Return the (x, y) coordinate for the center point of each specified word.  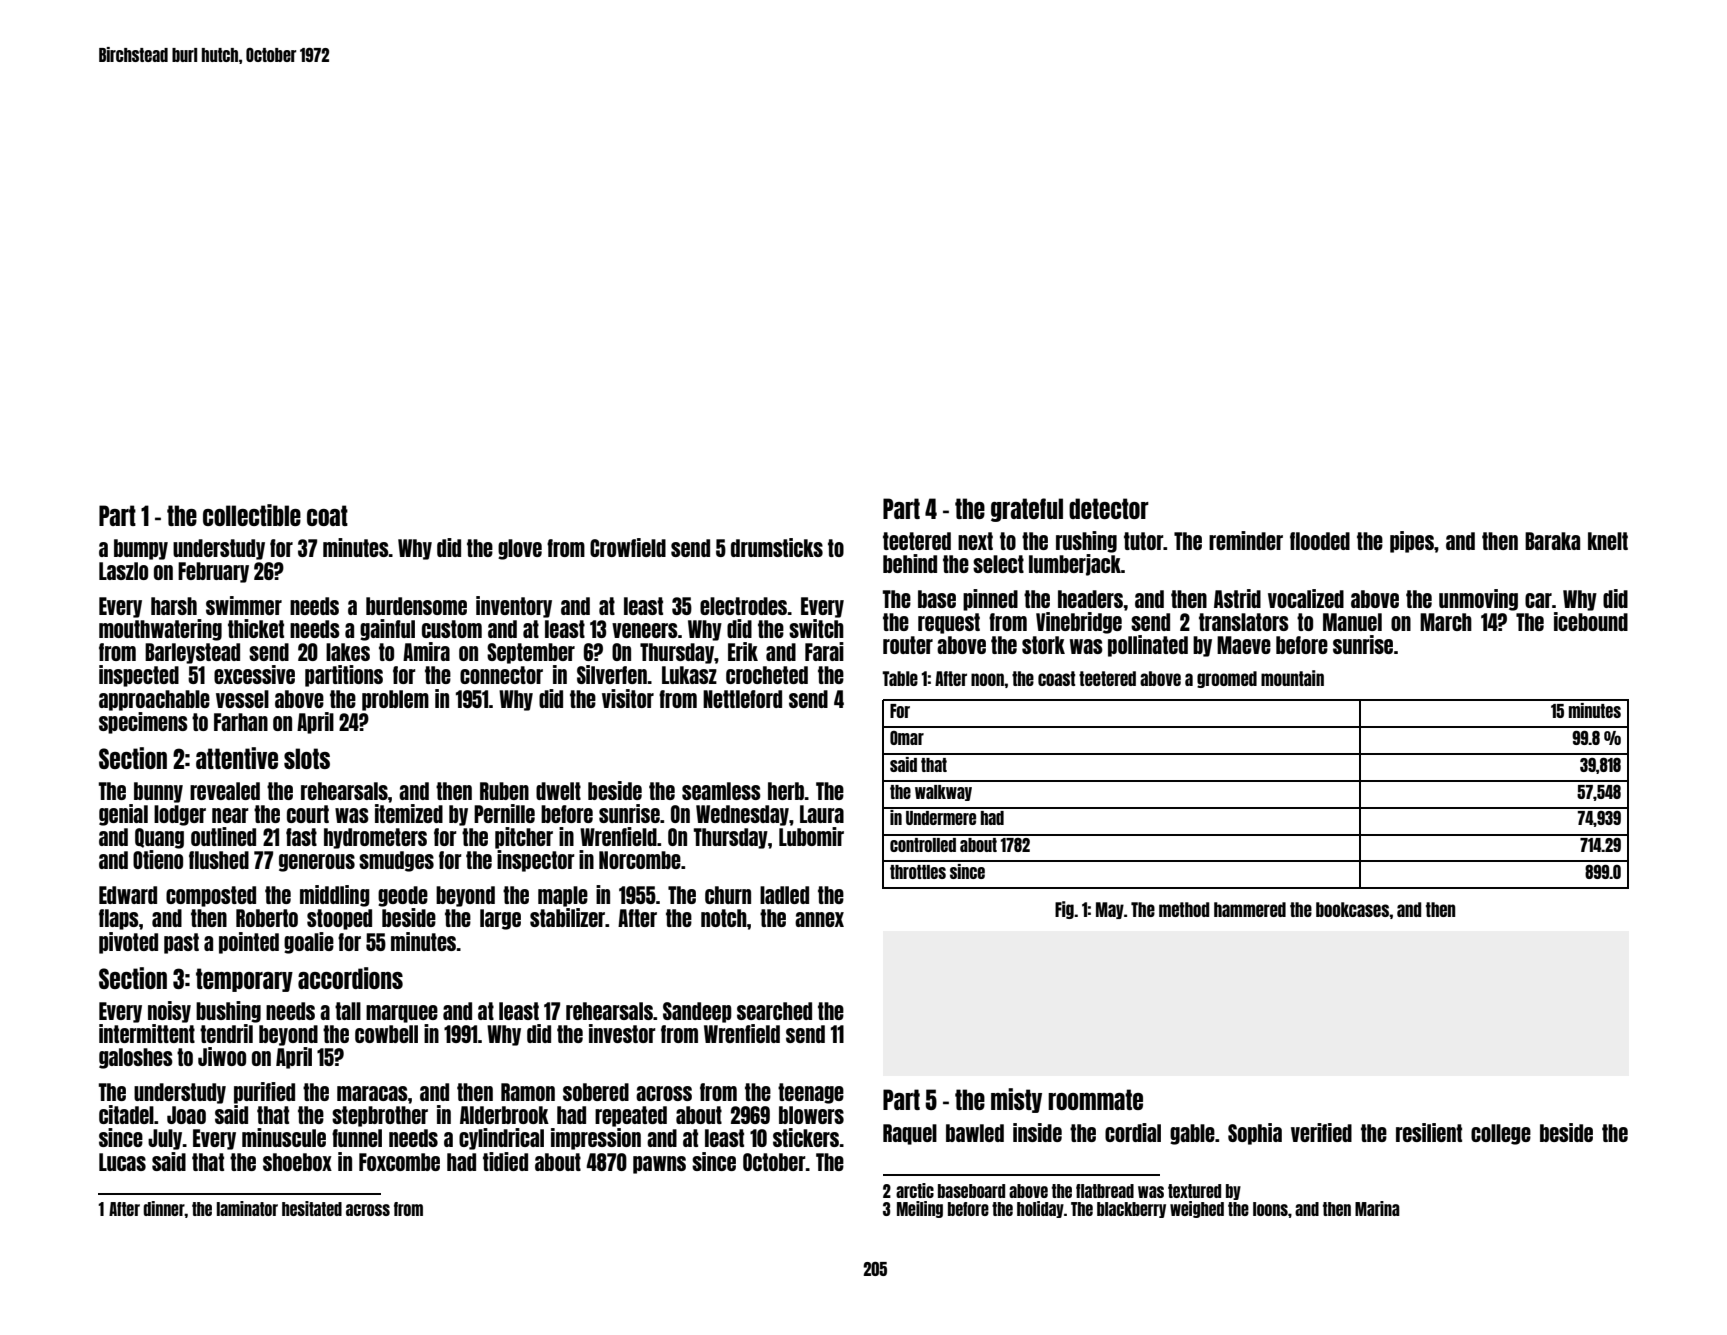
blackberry (1131, 1210)
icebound (1591, 621)
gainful (387, 630)
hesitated (312, 1208)
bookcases (1352, 909)
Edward (128, 895)
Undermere (941, 818)
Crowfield (628, 547)
